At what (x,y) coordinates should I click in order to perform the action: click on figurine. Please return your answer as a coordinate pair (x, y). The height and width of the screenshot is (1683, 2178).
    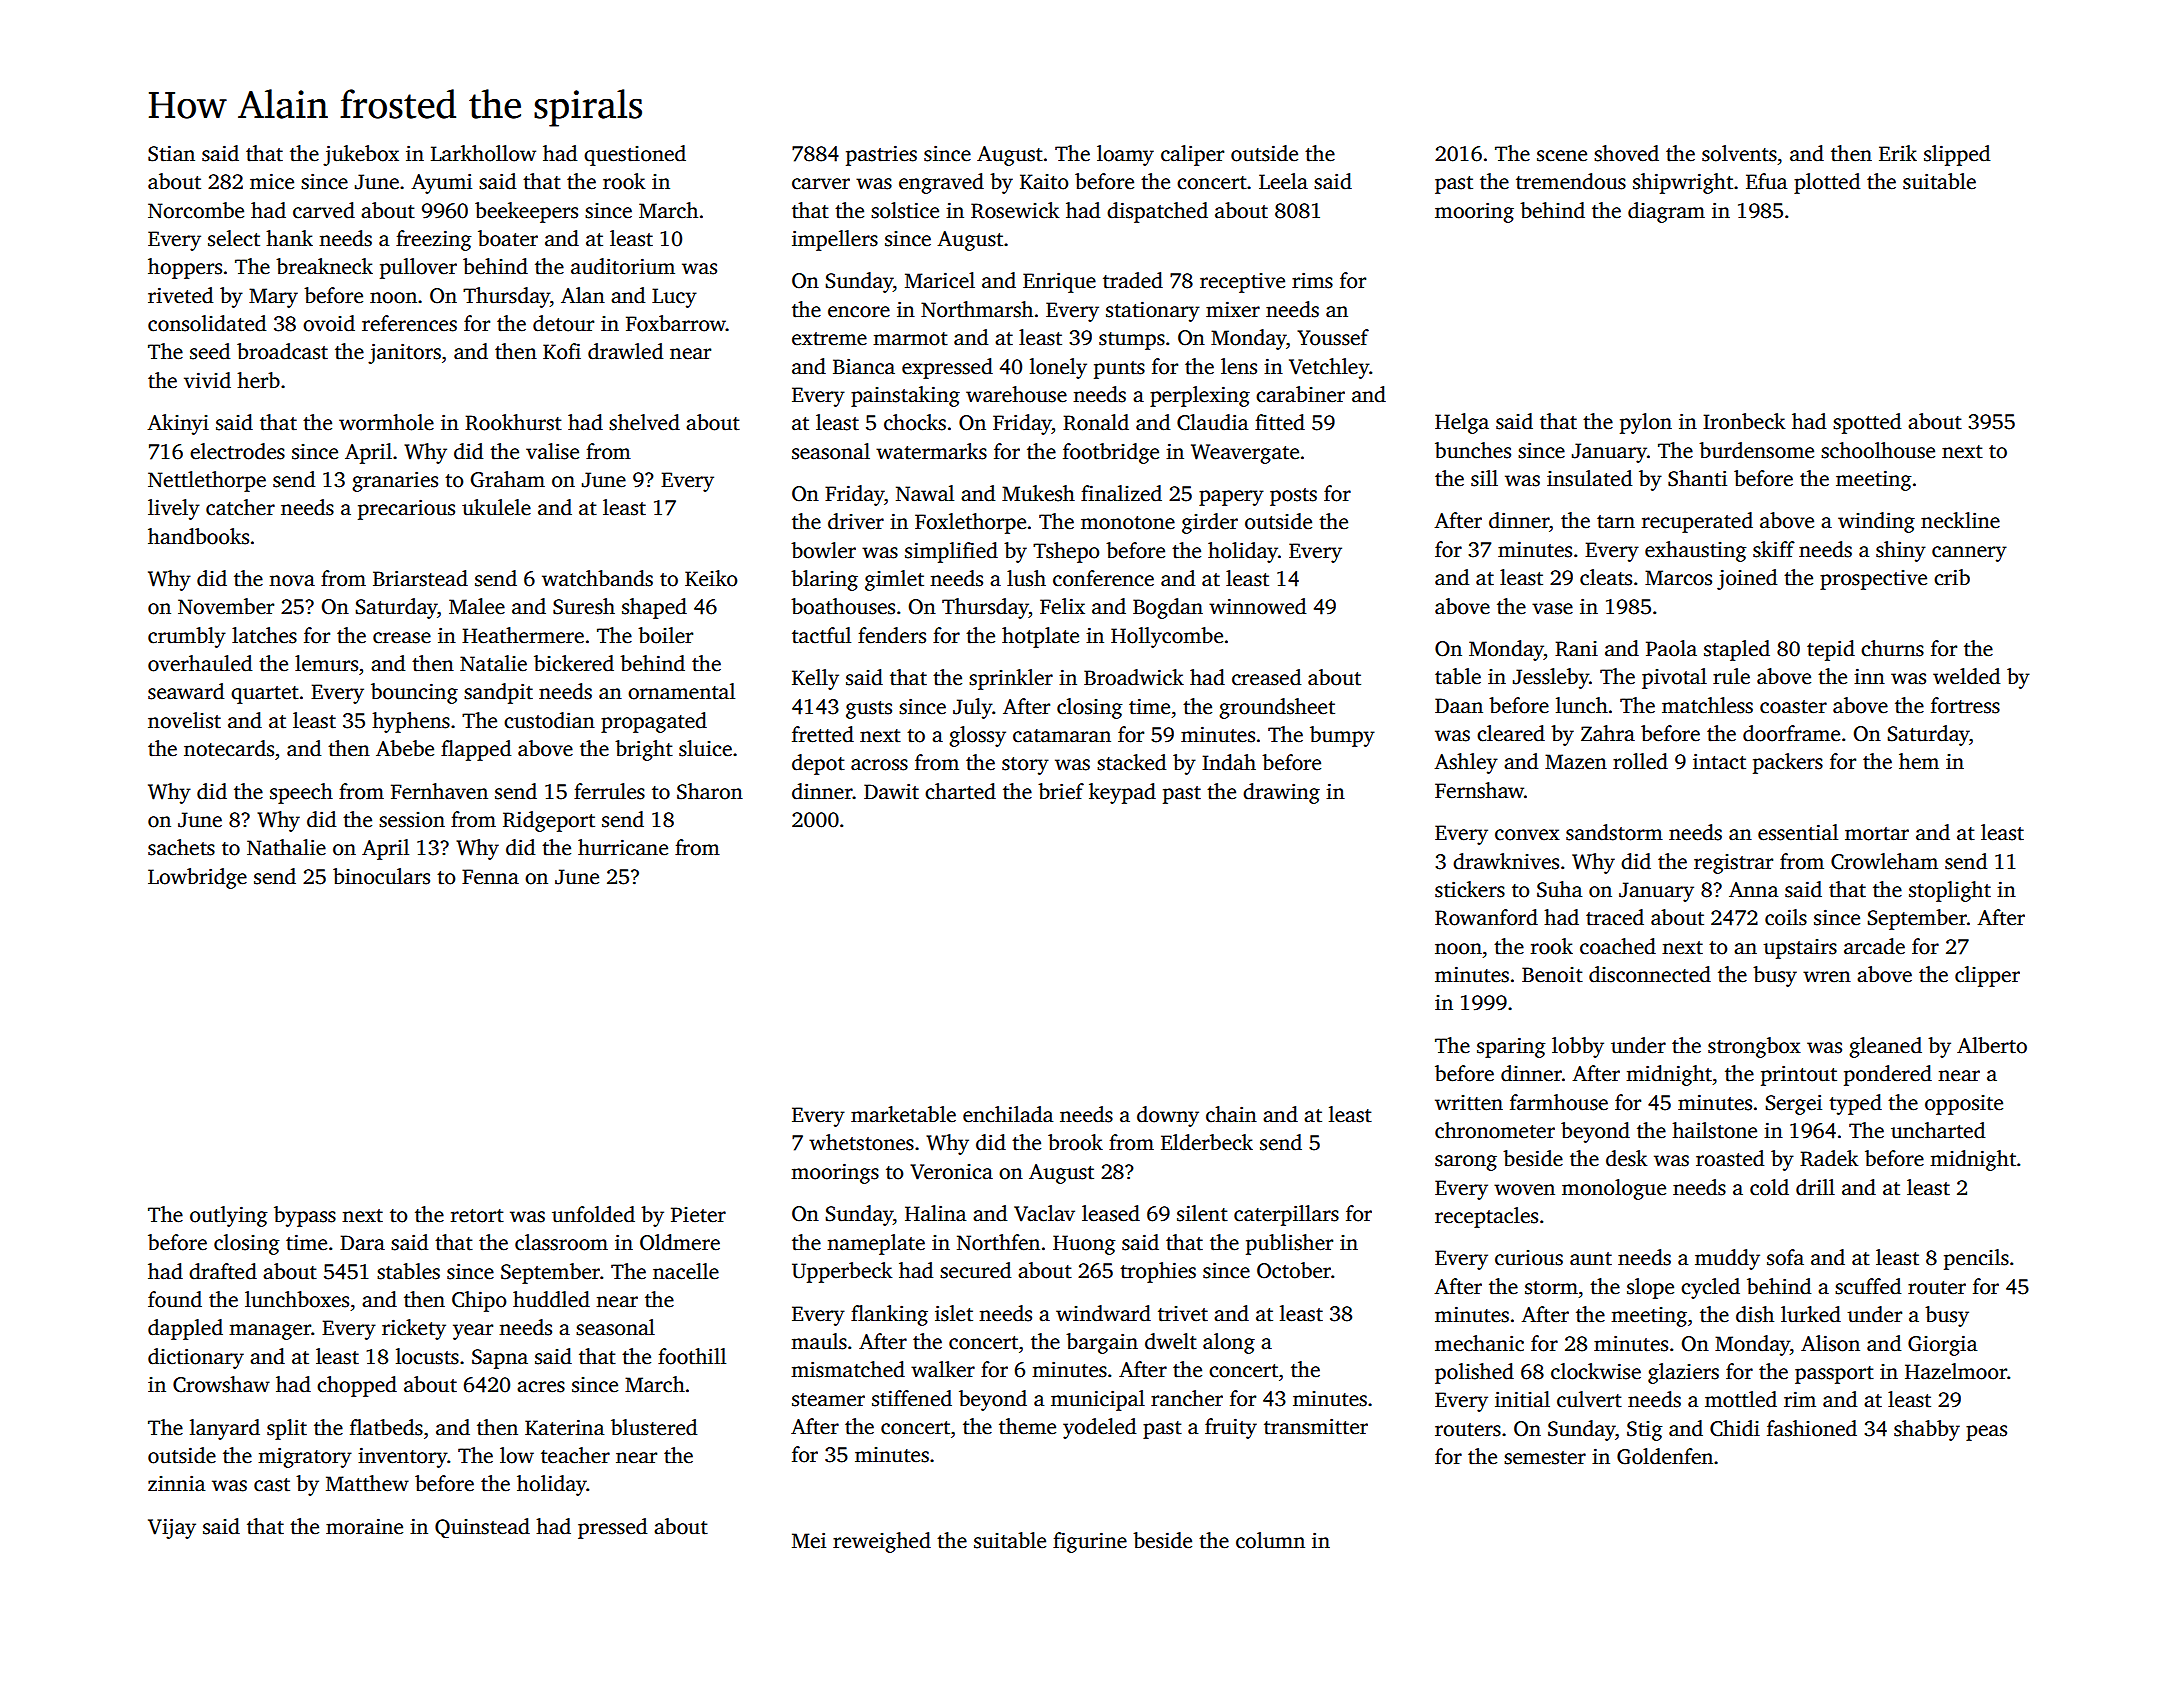
    Looking at the image, I should click on (1090, 1542).
